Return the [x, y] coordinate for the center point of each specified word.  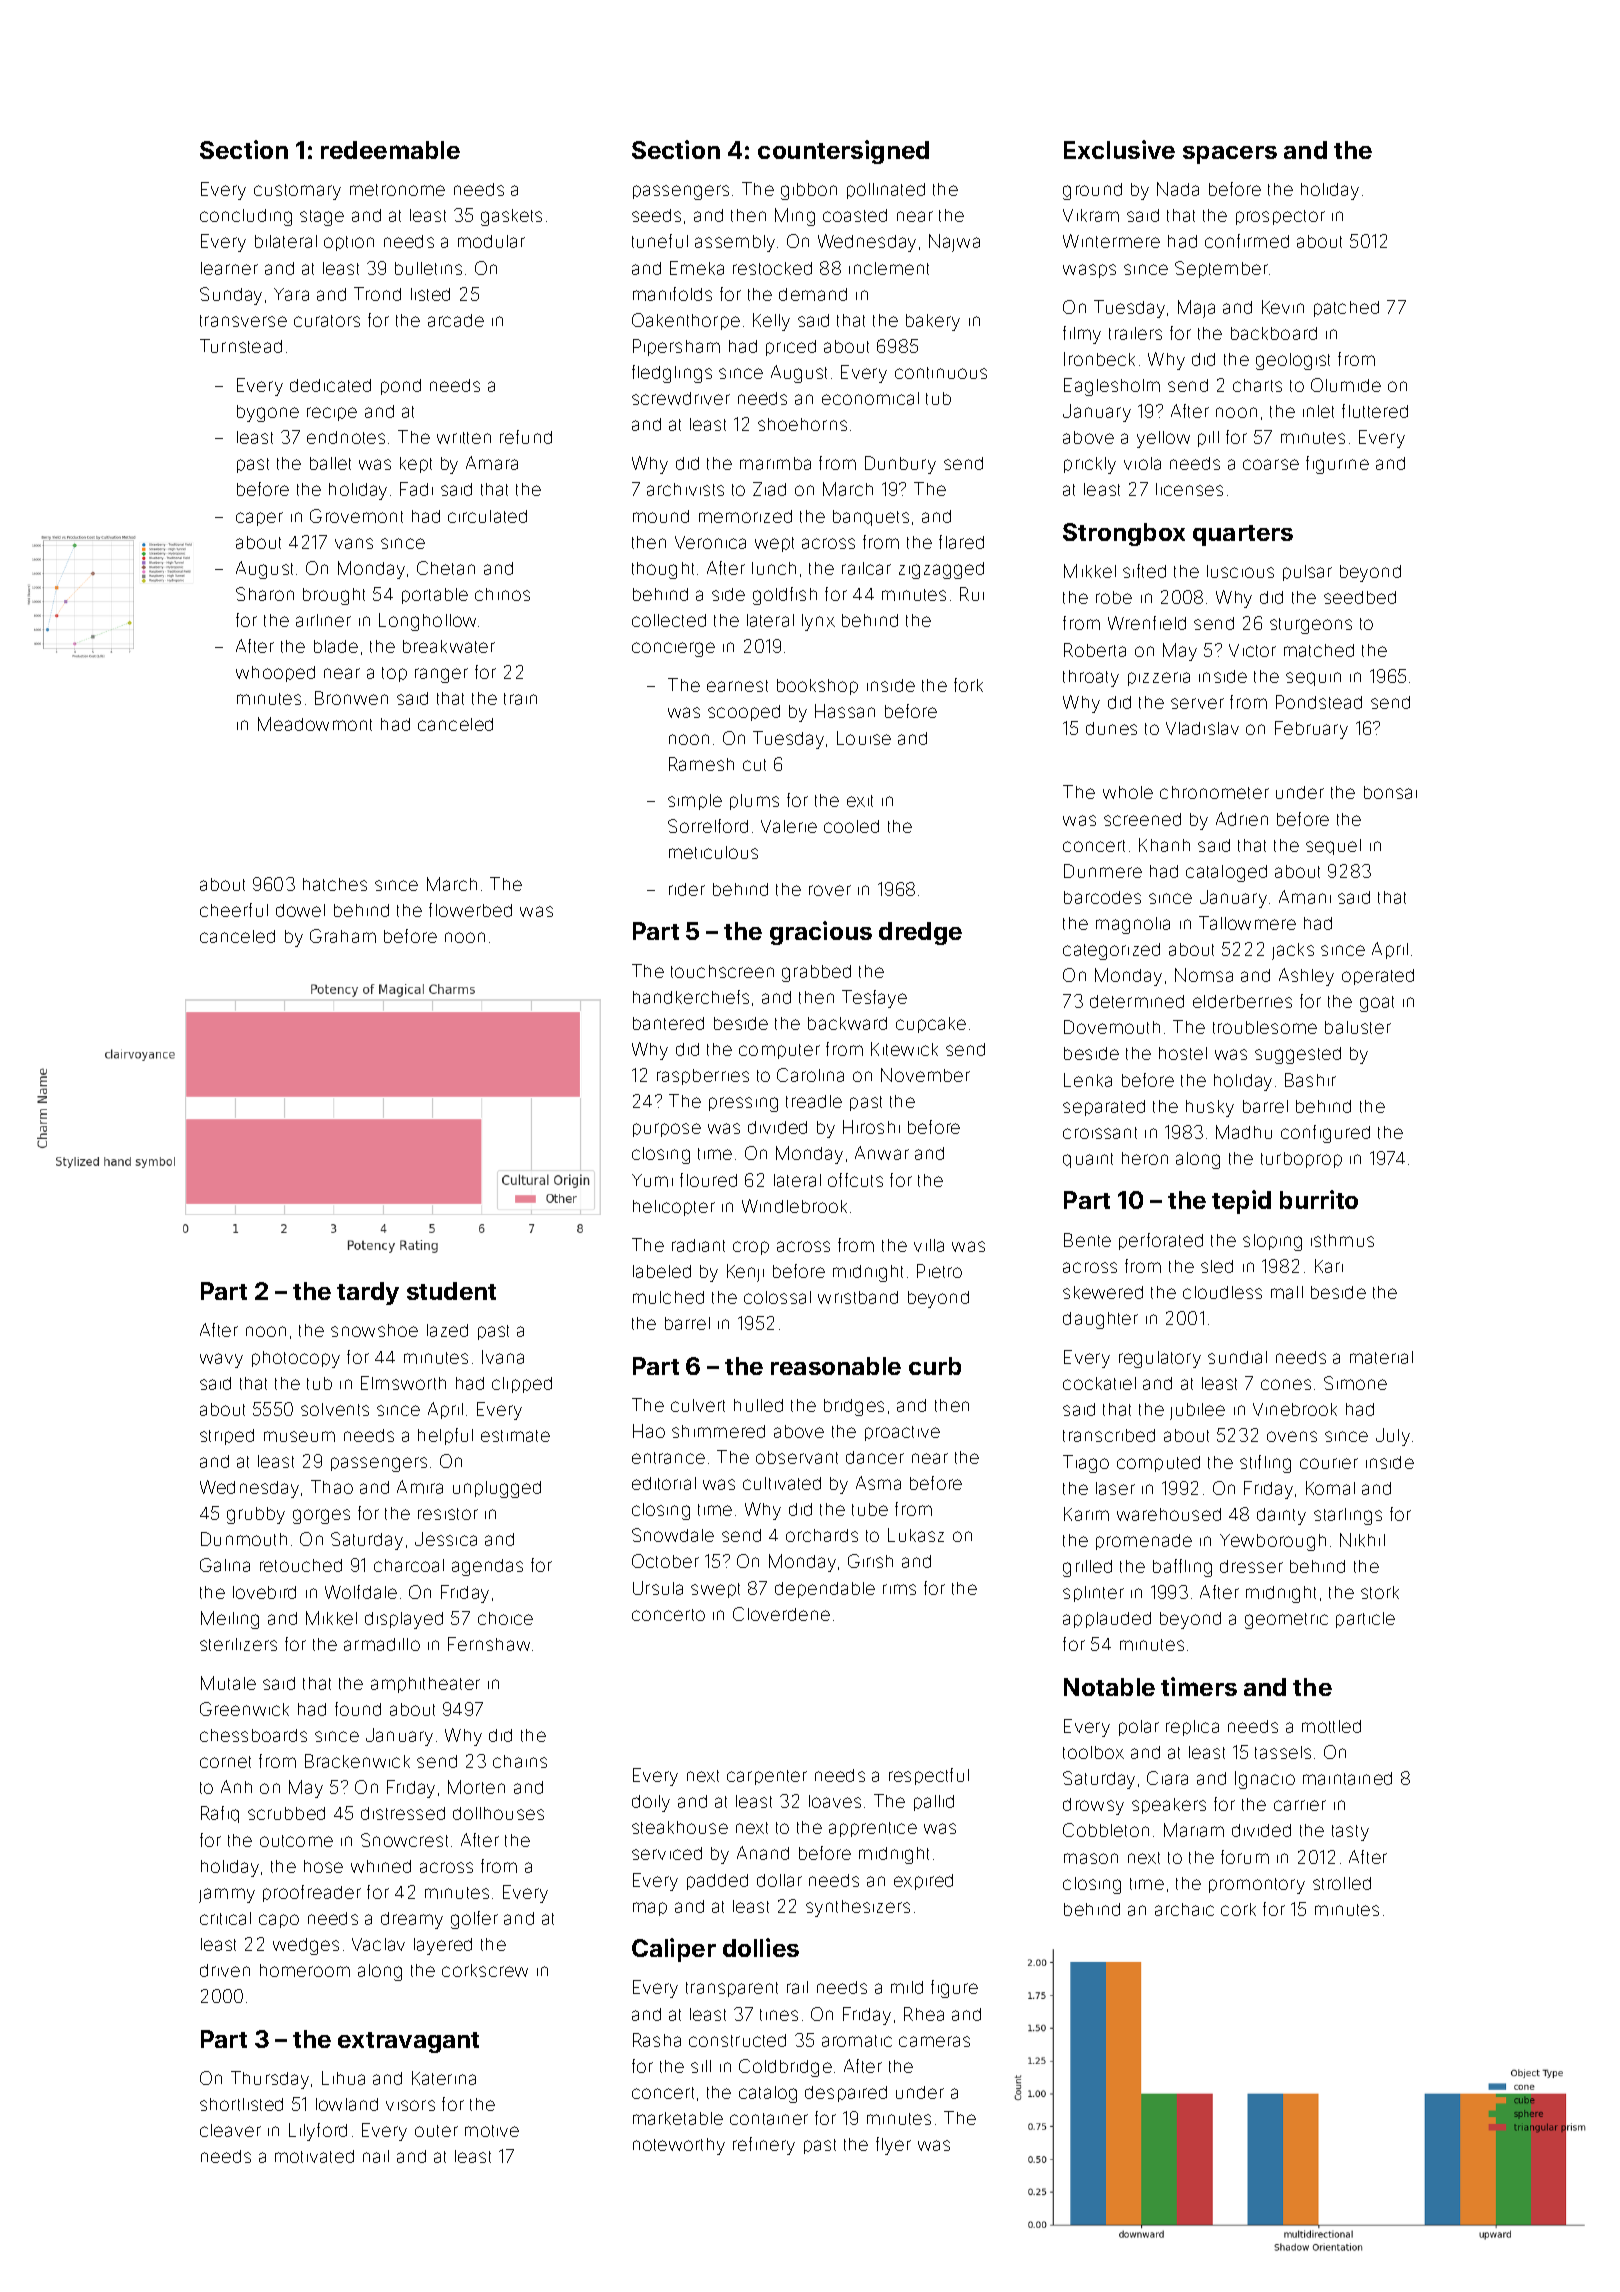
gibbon [809, 191]
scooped [744, 713]
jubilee [1197, 1411]
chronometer [1214, 792]
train [520, 699]
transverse [243, 321]
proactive [902, 1433]
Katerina [444, 2078]
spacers [1230, 155]
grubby [256, 1515]
